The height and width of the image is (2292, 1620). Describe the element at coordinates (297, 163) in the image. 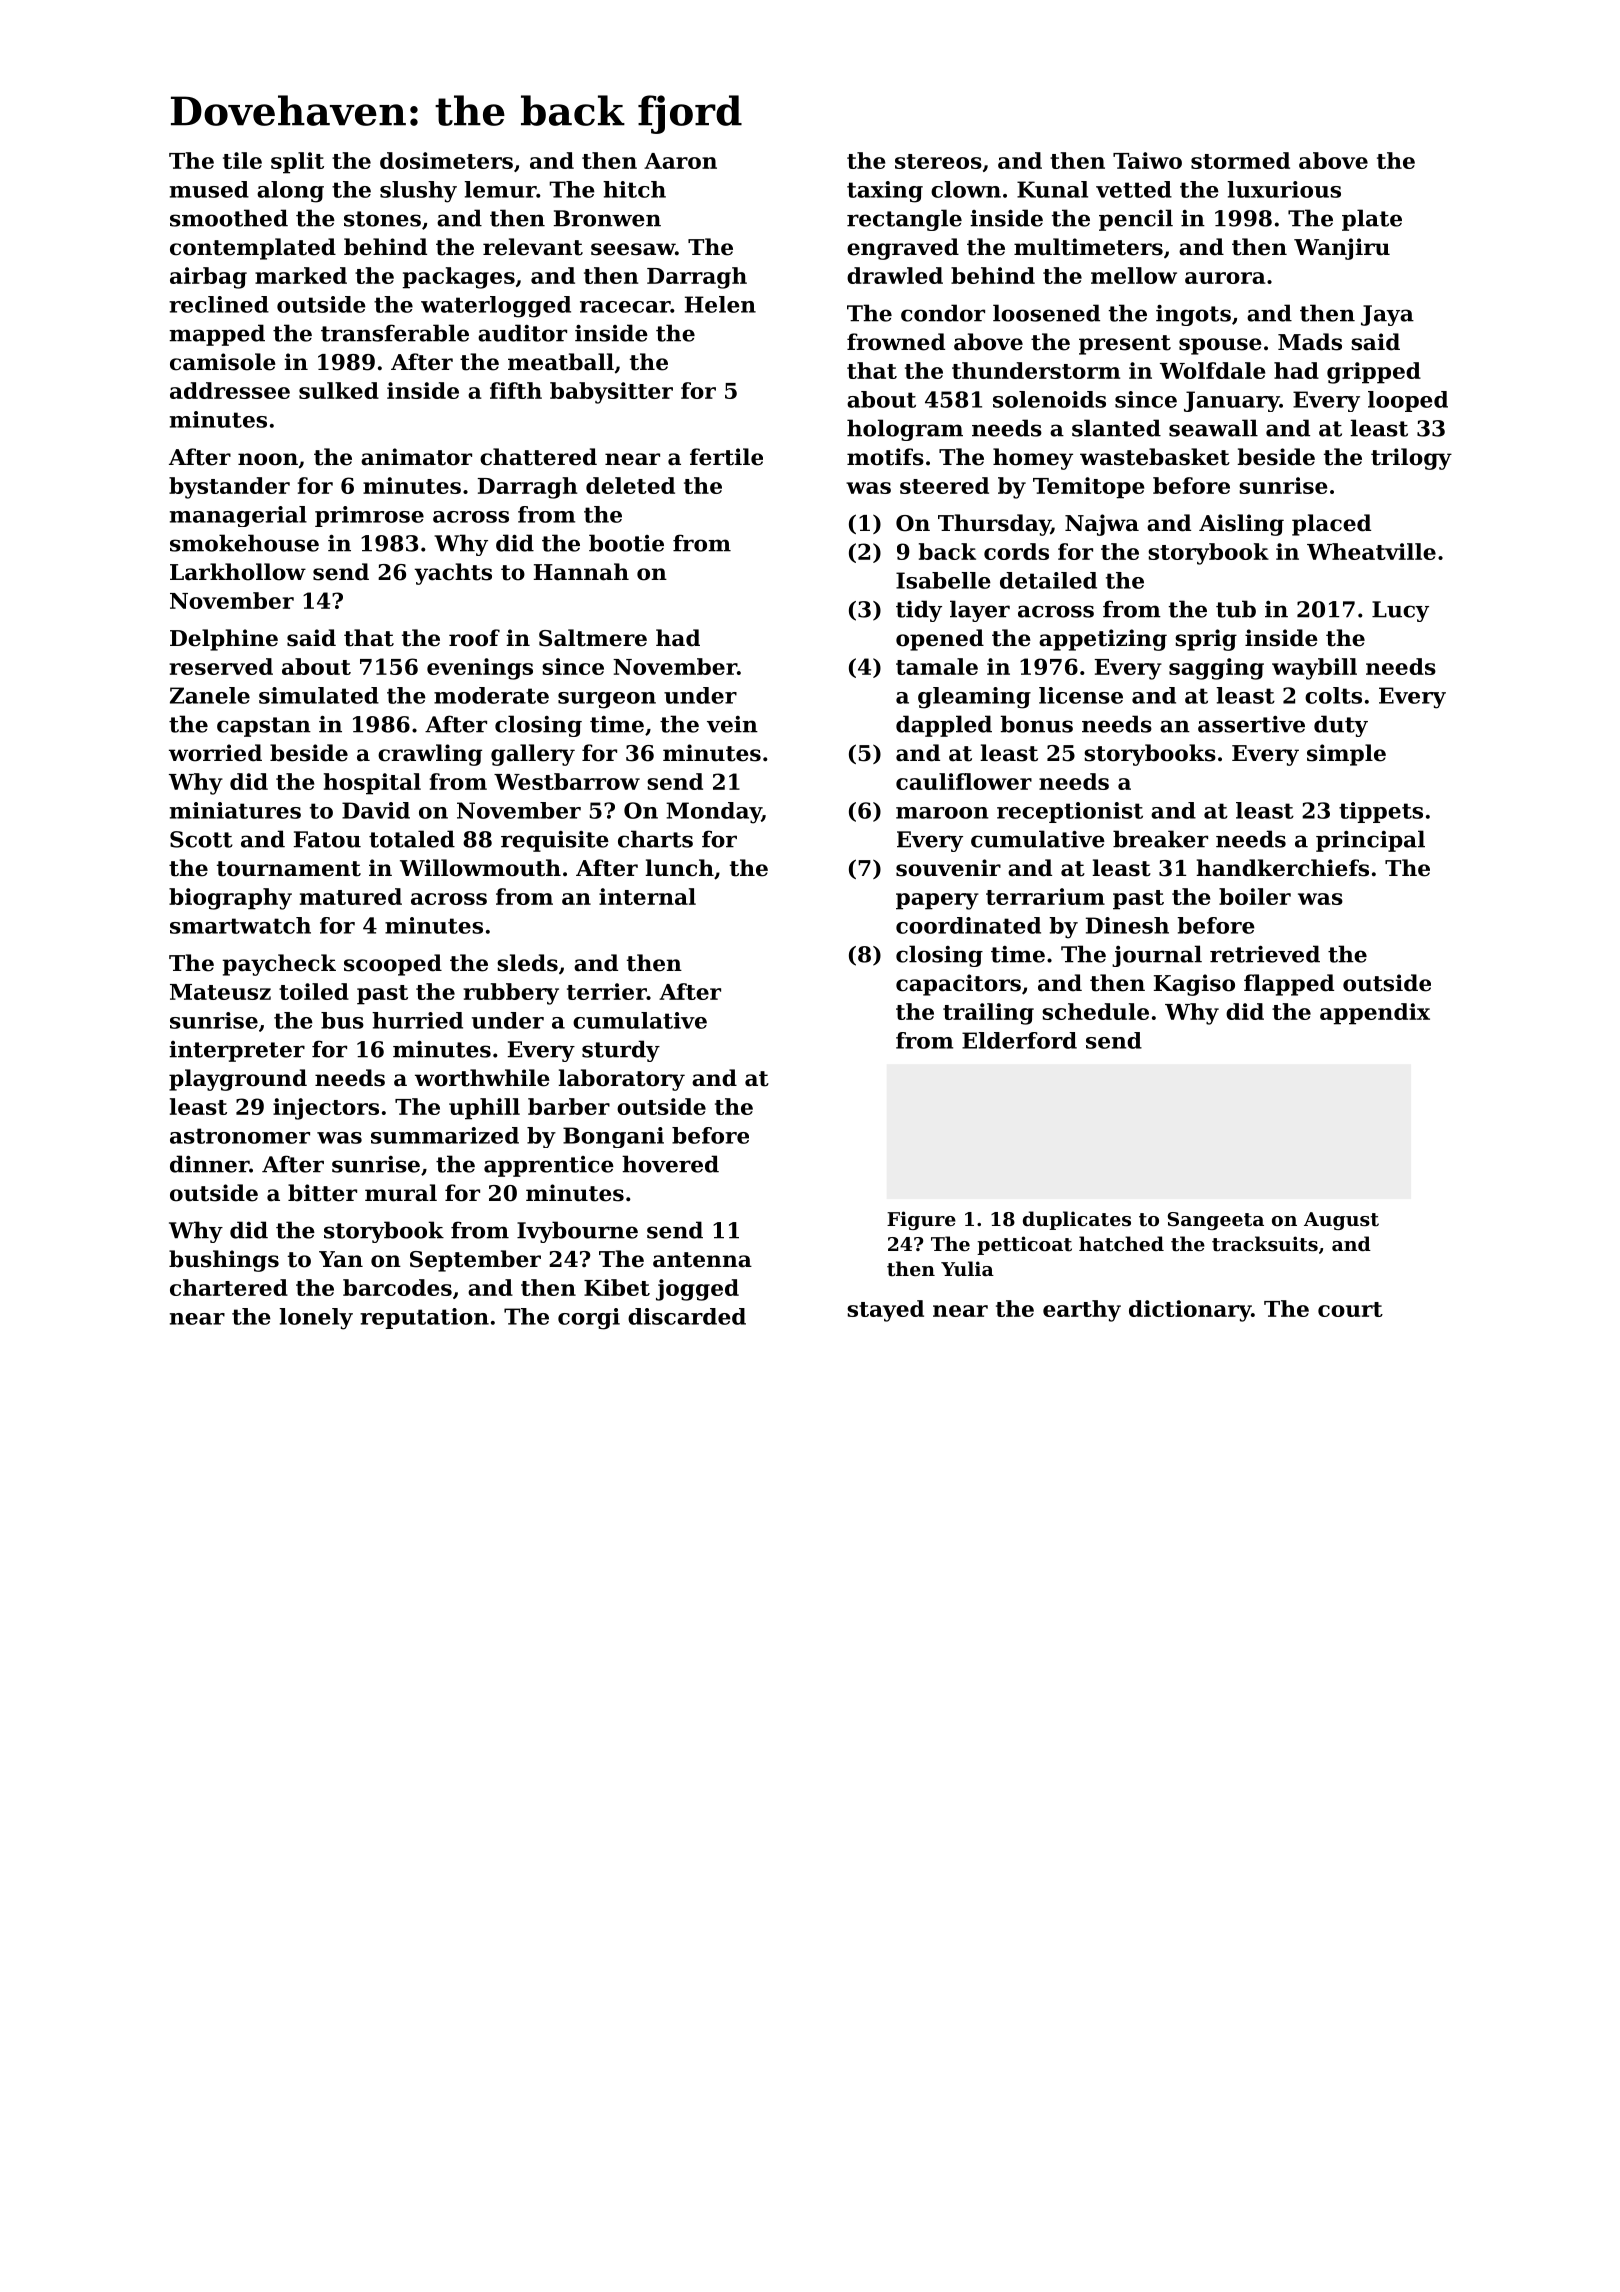

I see `split` at that location.
